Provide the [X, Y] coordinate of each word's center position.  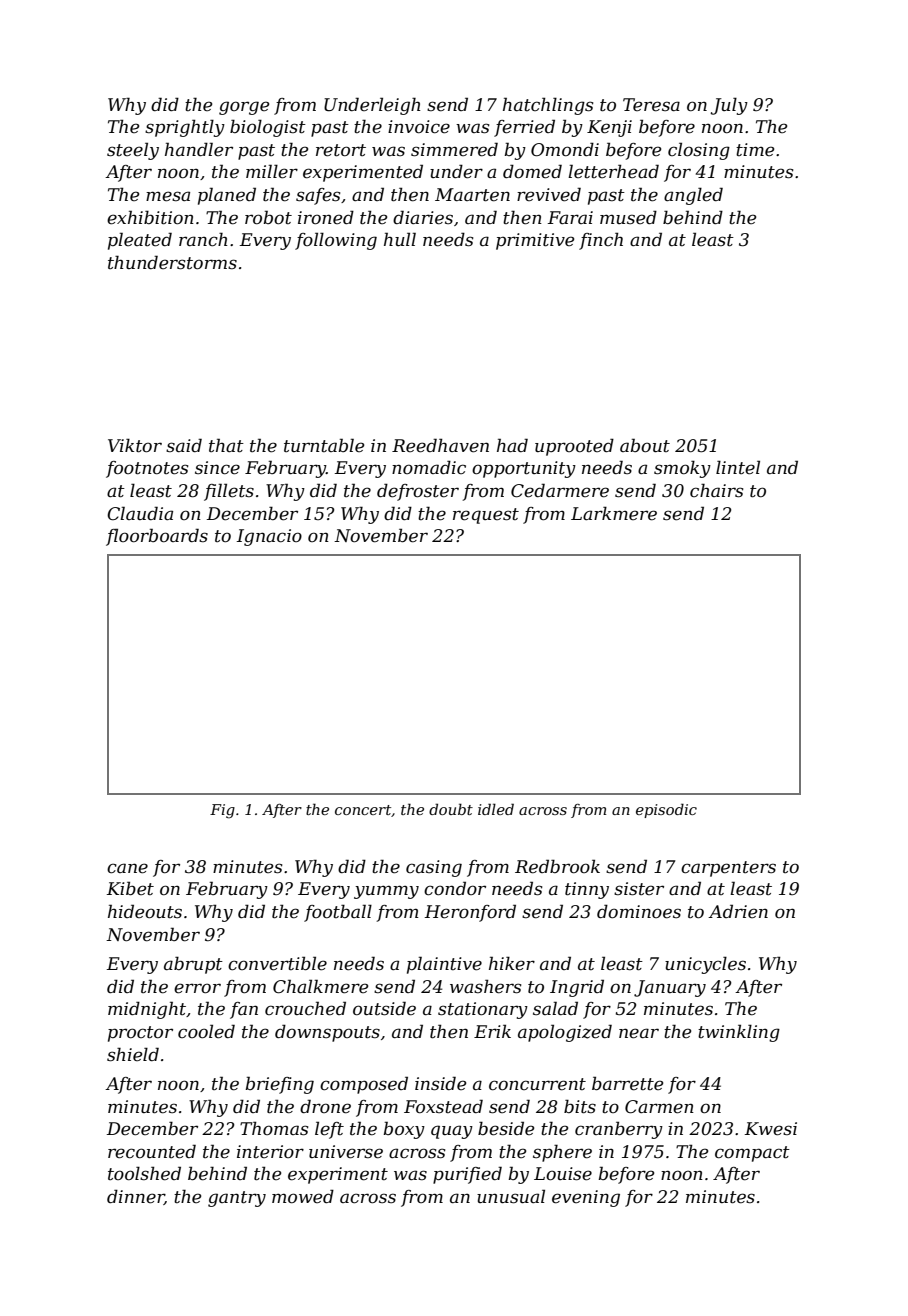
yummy [386, 892]
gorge [244, 108]
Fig [222, 811]
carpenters [728, 869]
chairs [716, 491]
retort [341, 150]
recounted [152, 1151]
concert [363, 810]
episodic [666, 810]
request [486, 516]
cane [127, 868]
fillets [229, 492]
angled [693, 196]
